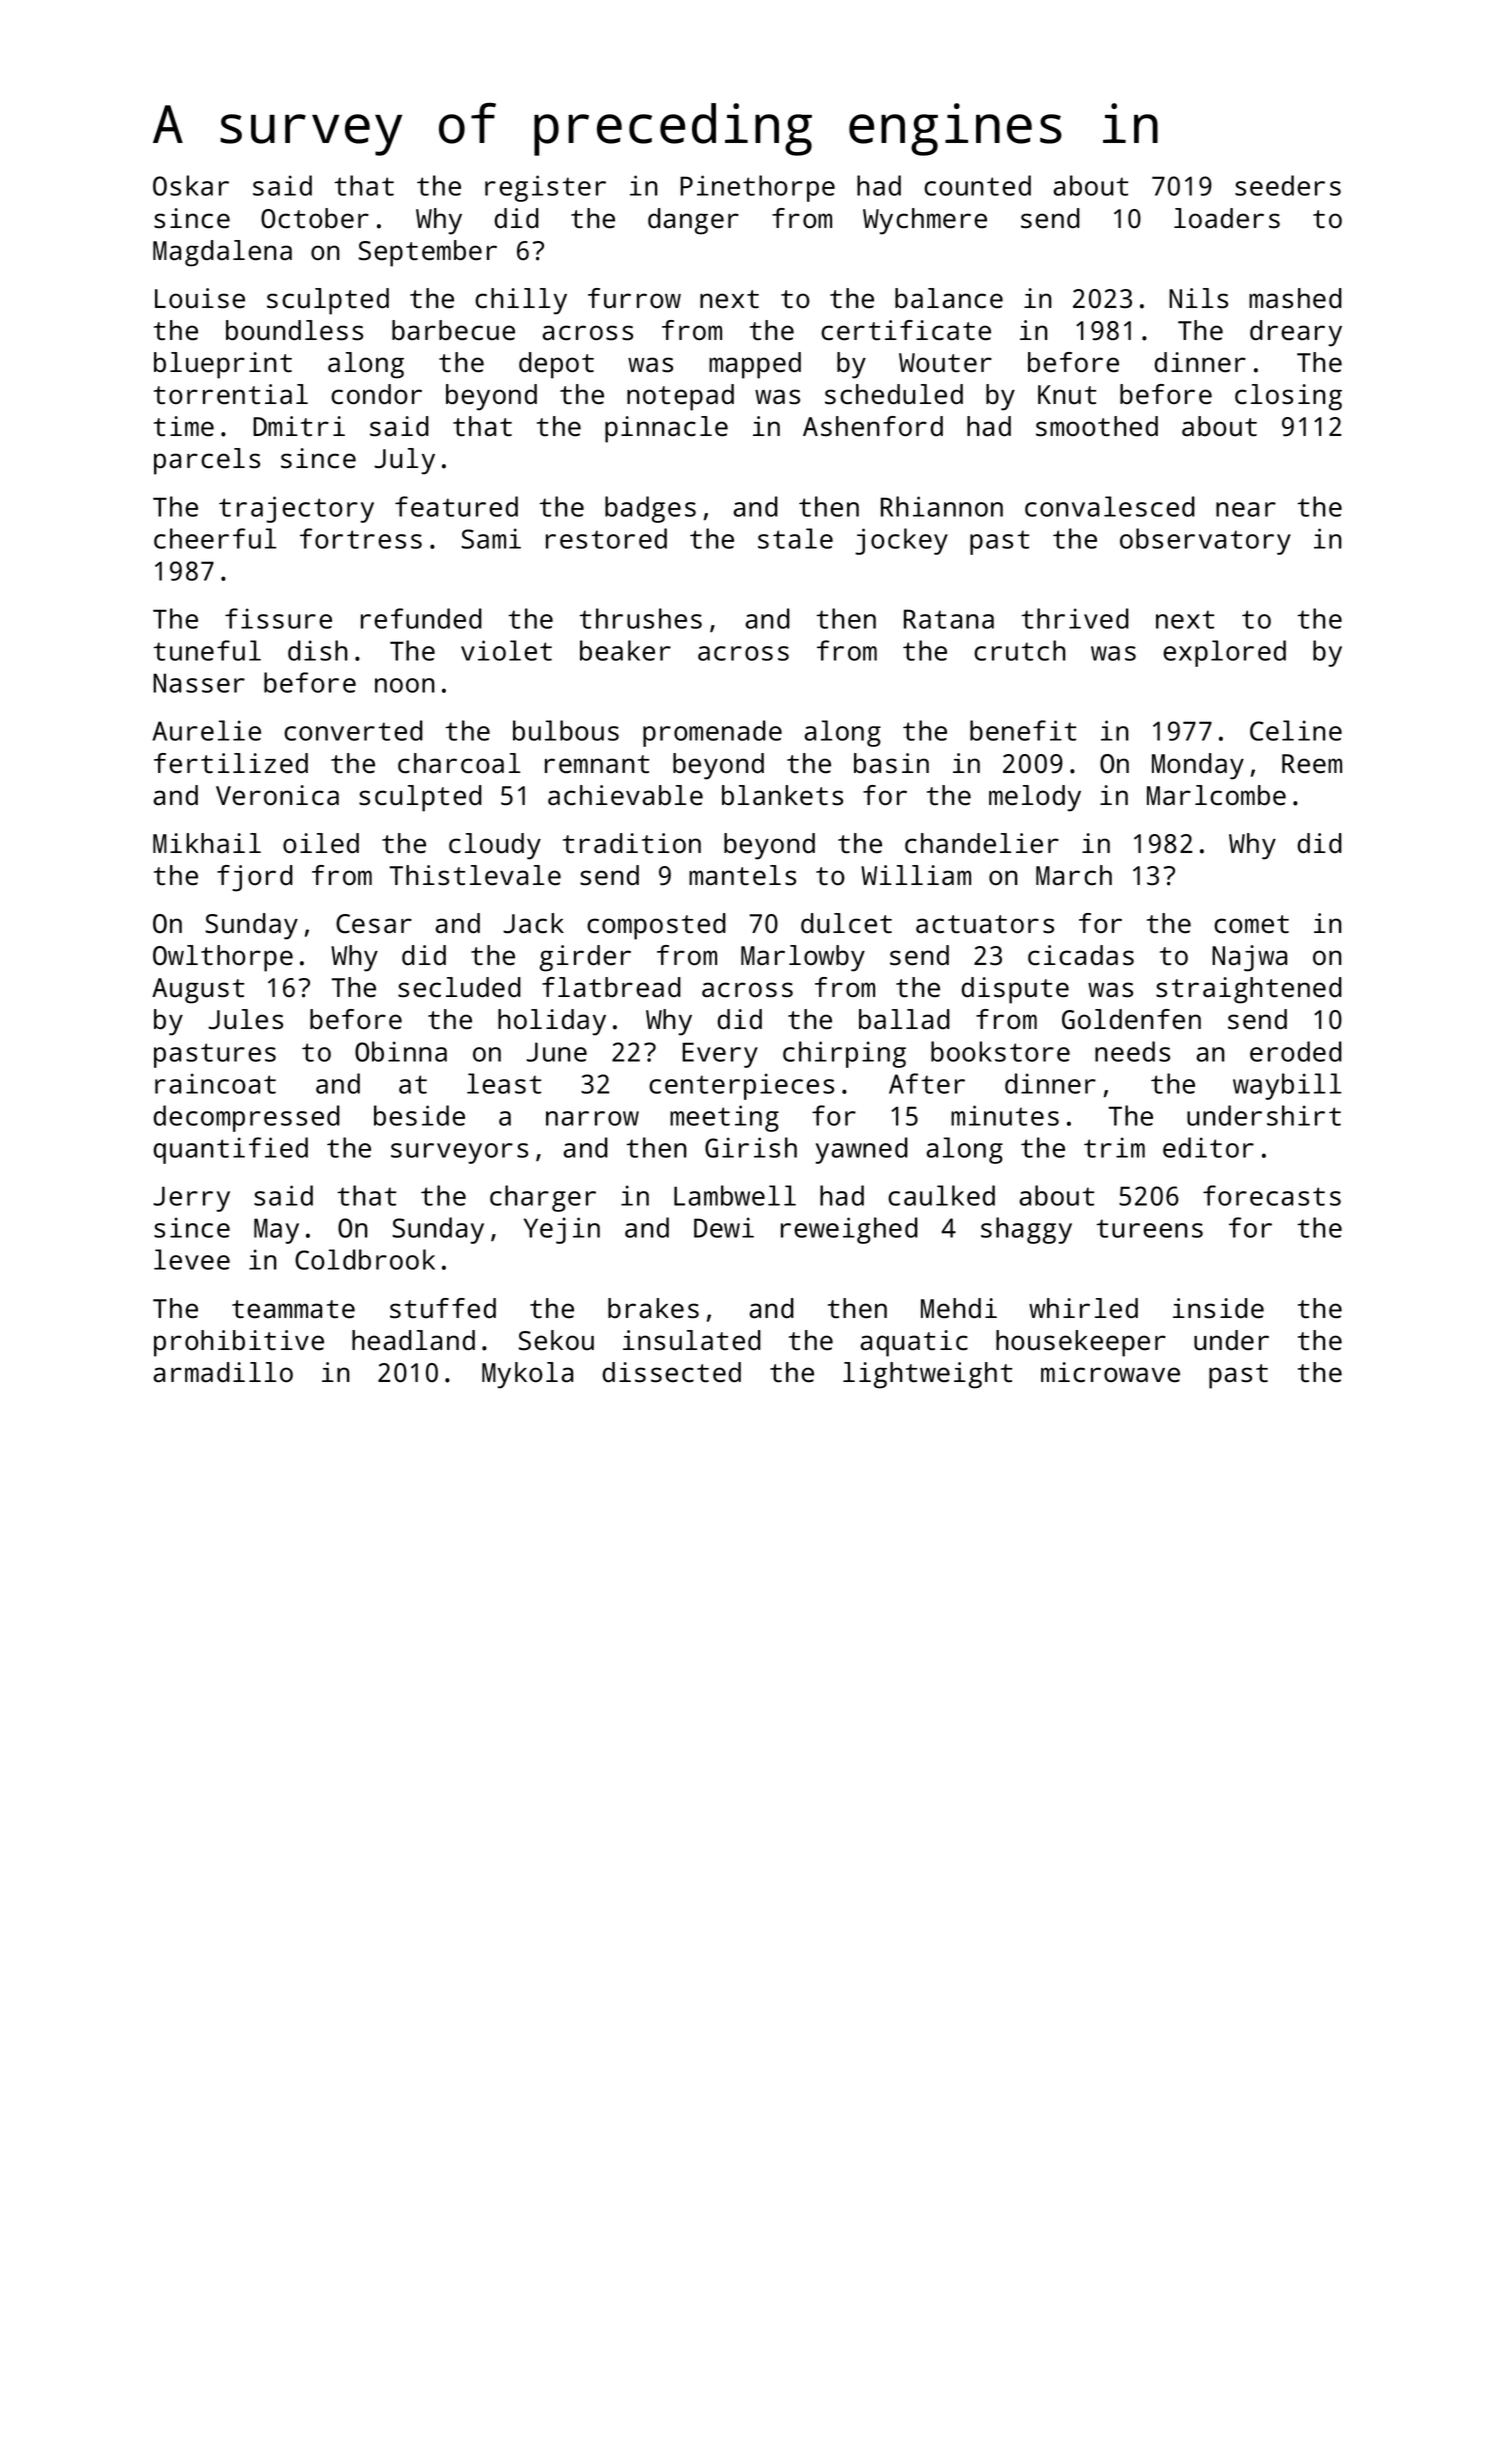 This page has height=2464, width=1496. I want to click on quantified, so click(230, 1150).
